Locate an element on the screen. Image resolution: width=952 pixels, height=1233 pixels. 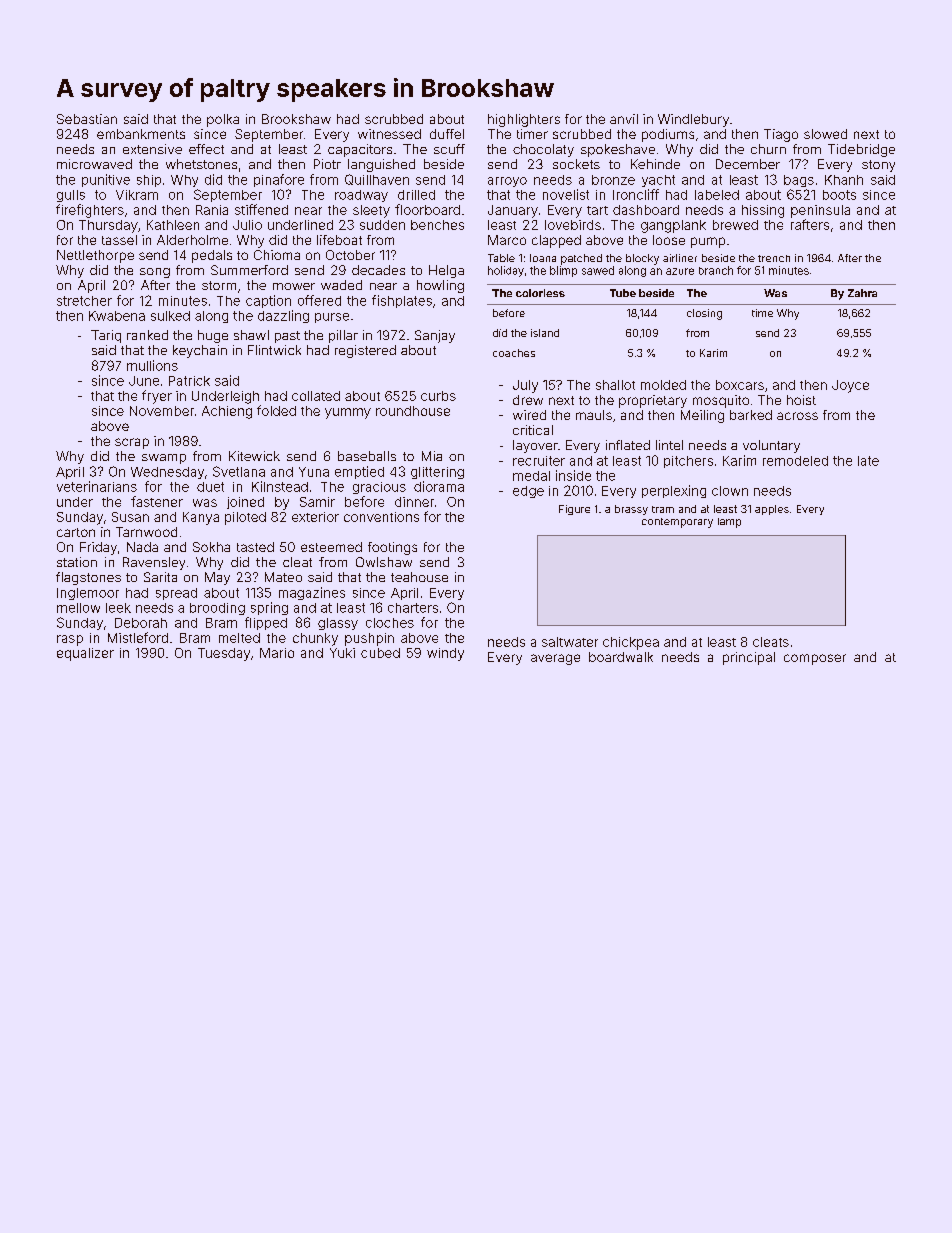
leek is located at coordinates (118, 608).
